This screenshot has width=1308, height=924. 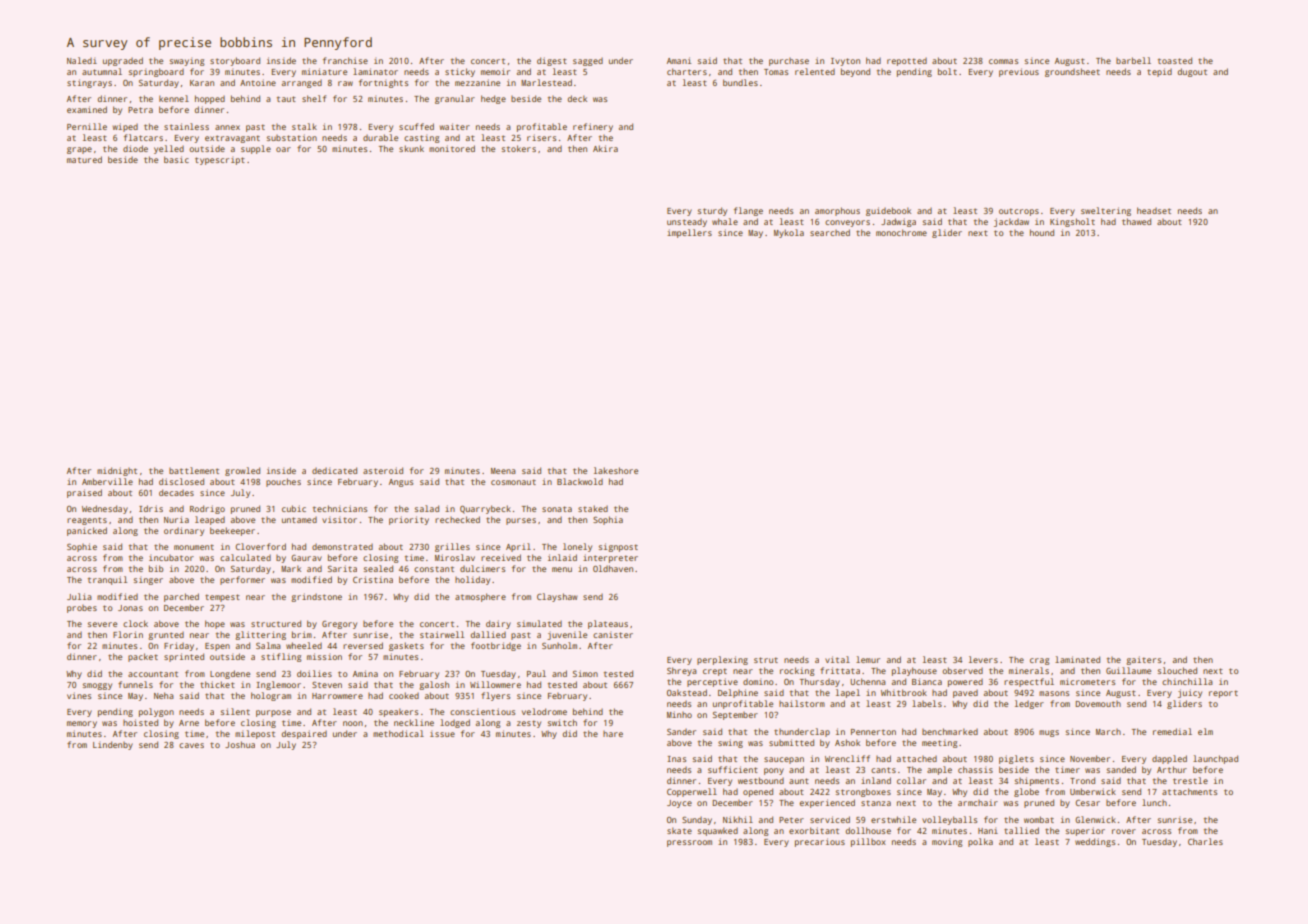 What do you see at coordinates (712, 211) in the screenshot?
I see `sturdy` at bounding box center [712, 211].
